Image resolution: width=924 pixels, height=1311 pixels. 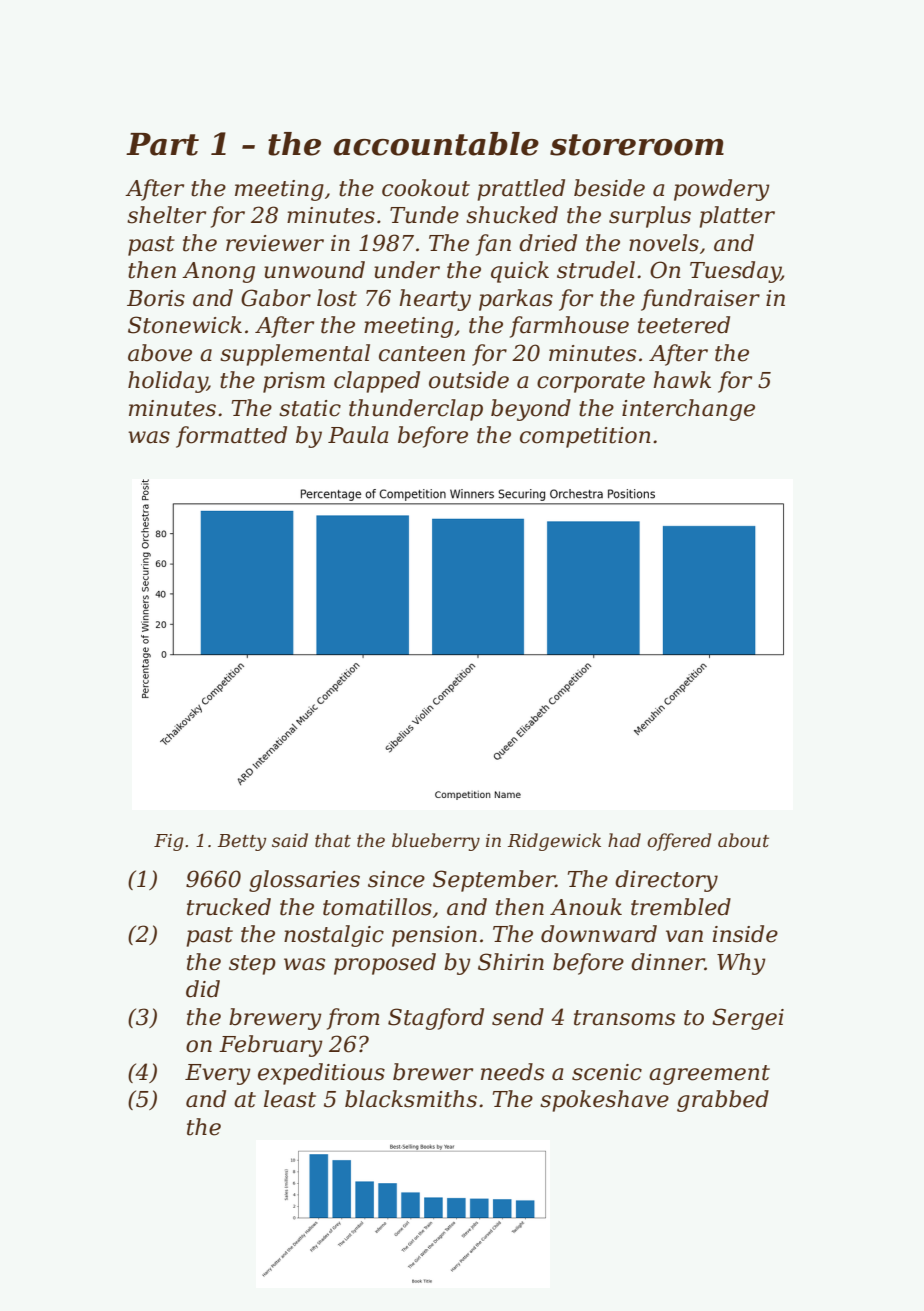 What do you see at coordinates (218, 1074) in the image?
I see `Every` at bounding box center [218, 1074].
